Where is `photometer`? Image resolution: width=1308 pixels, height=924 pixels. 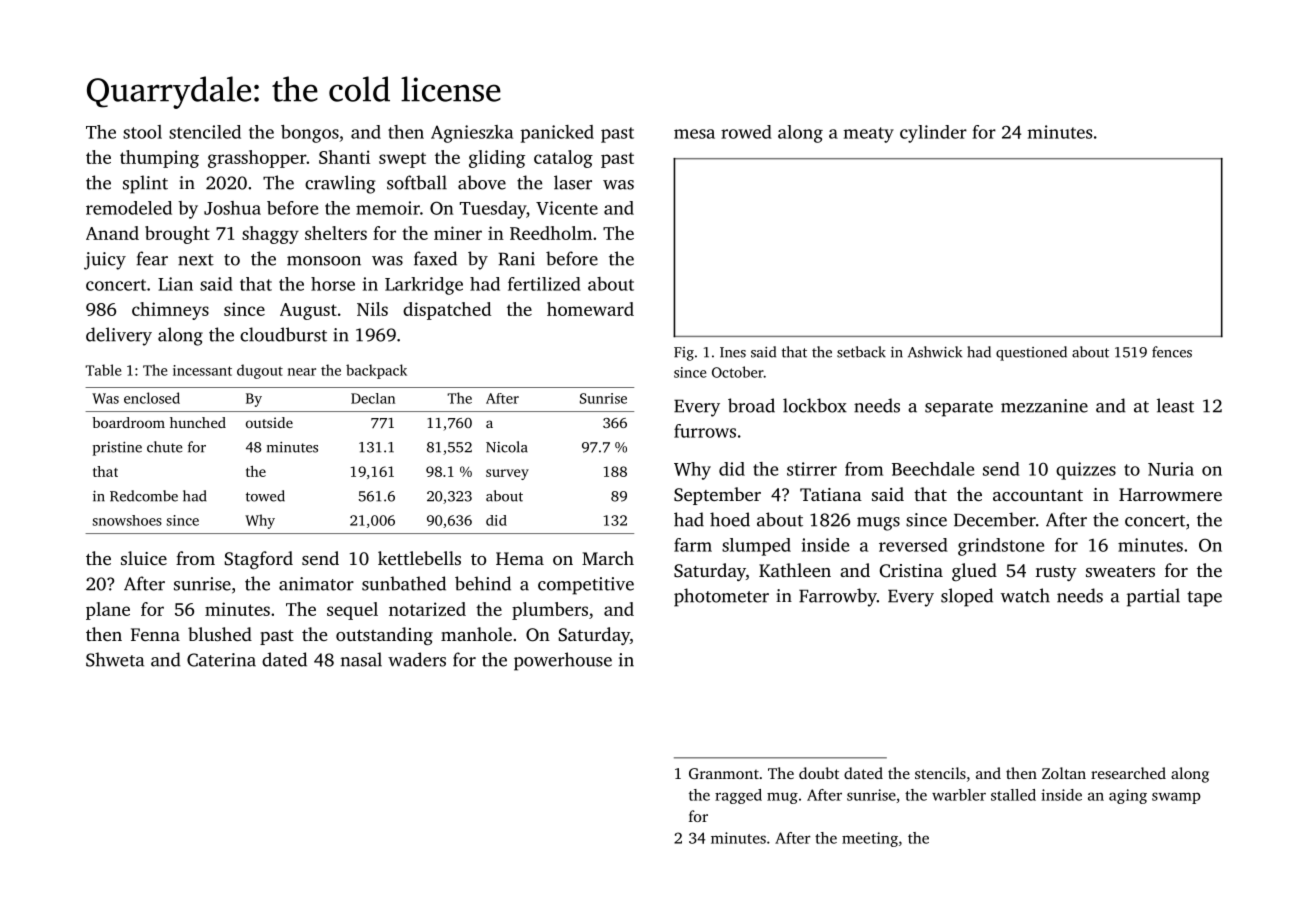 photometer is located at coordinates (721, 597).
